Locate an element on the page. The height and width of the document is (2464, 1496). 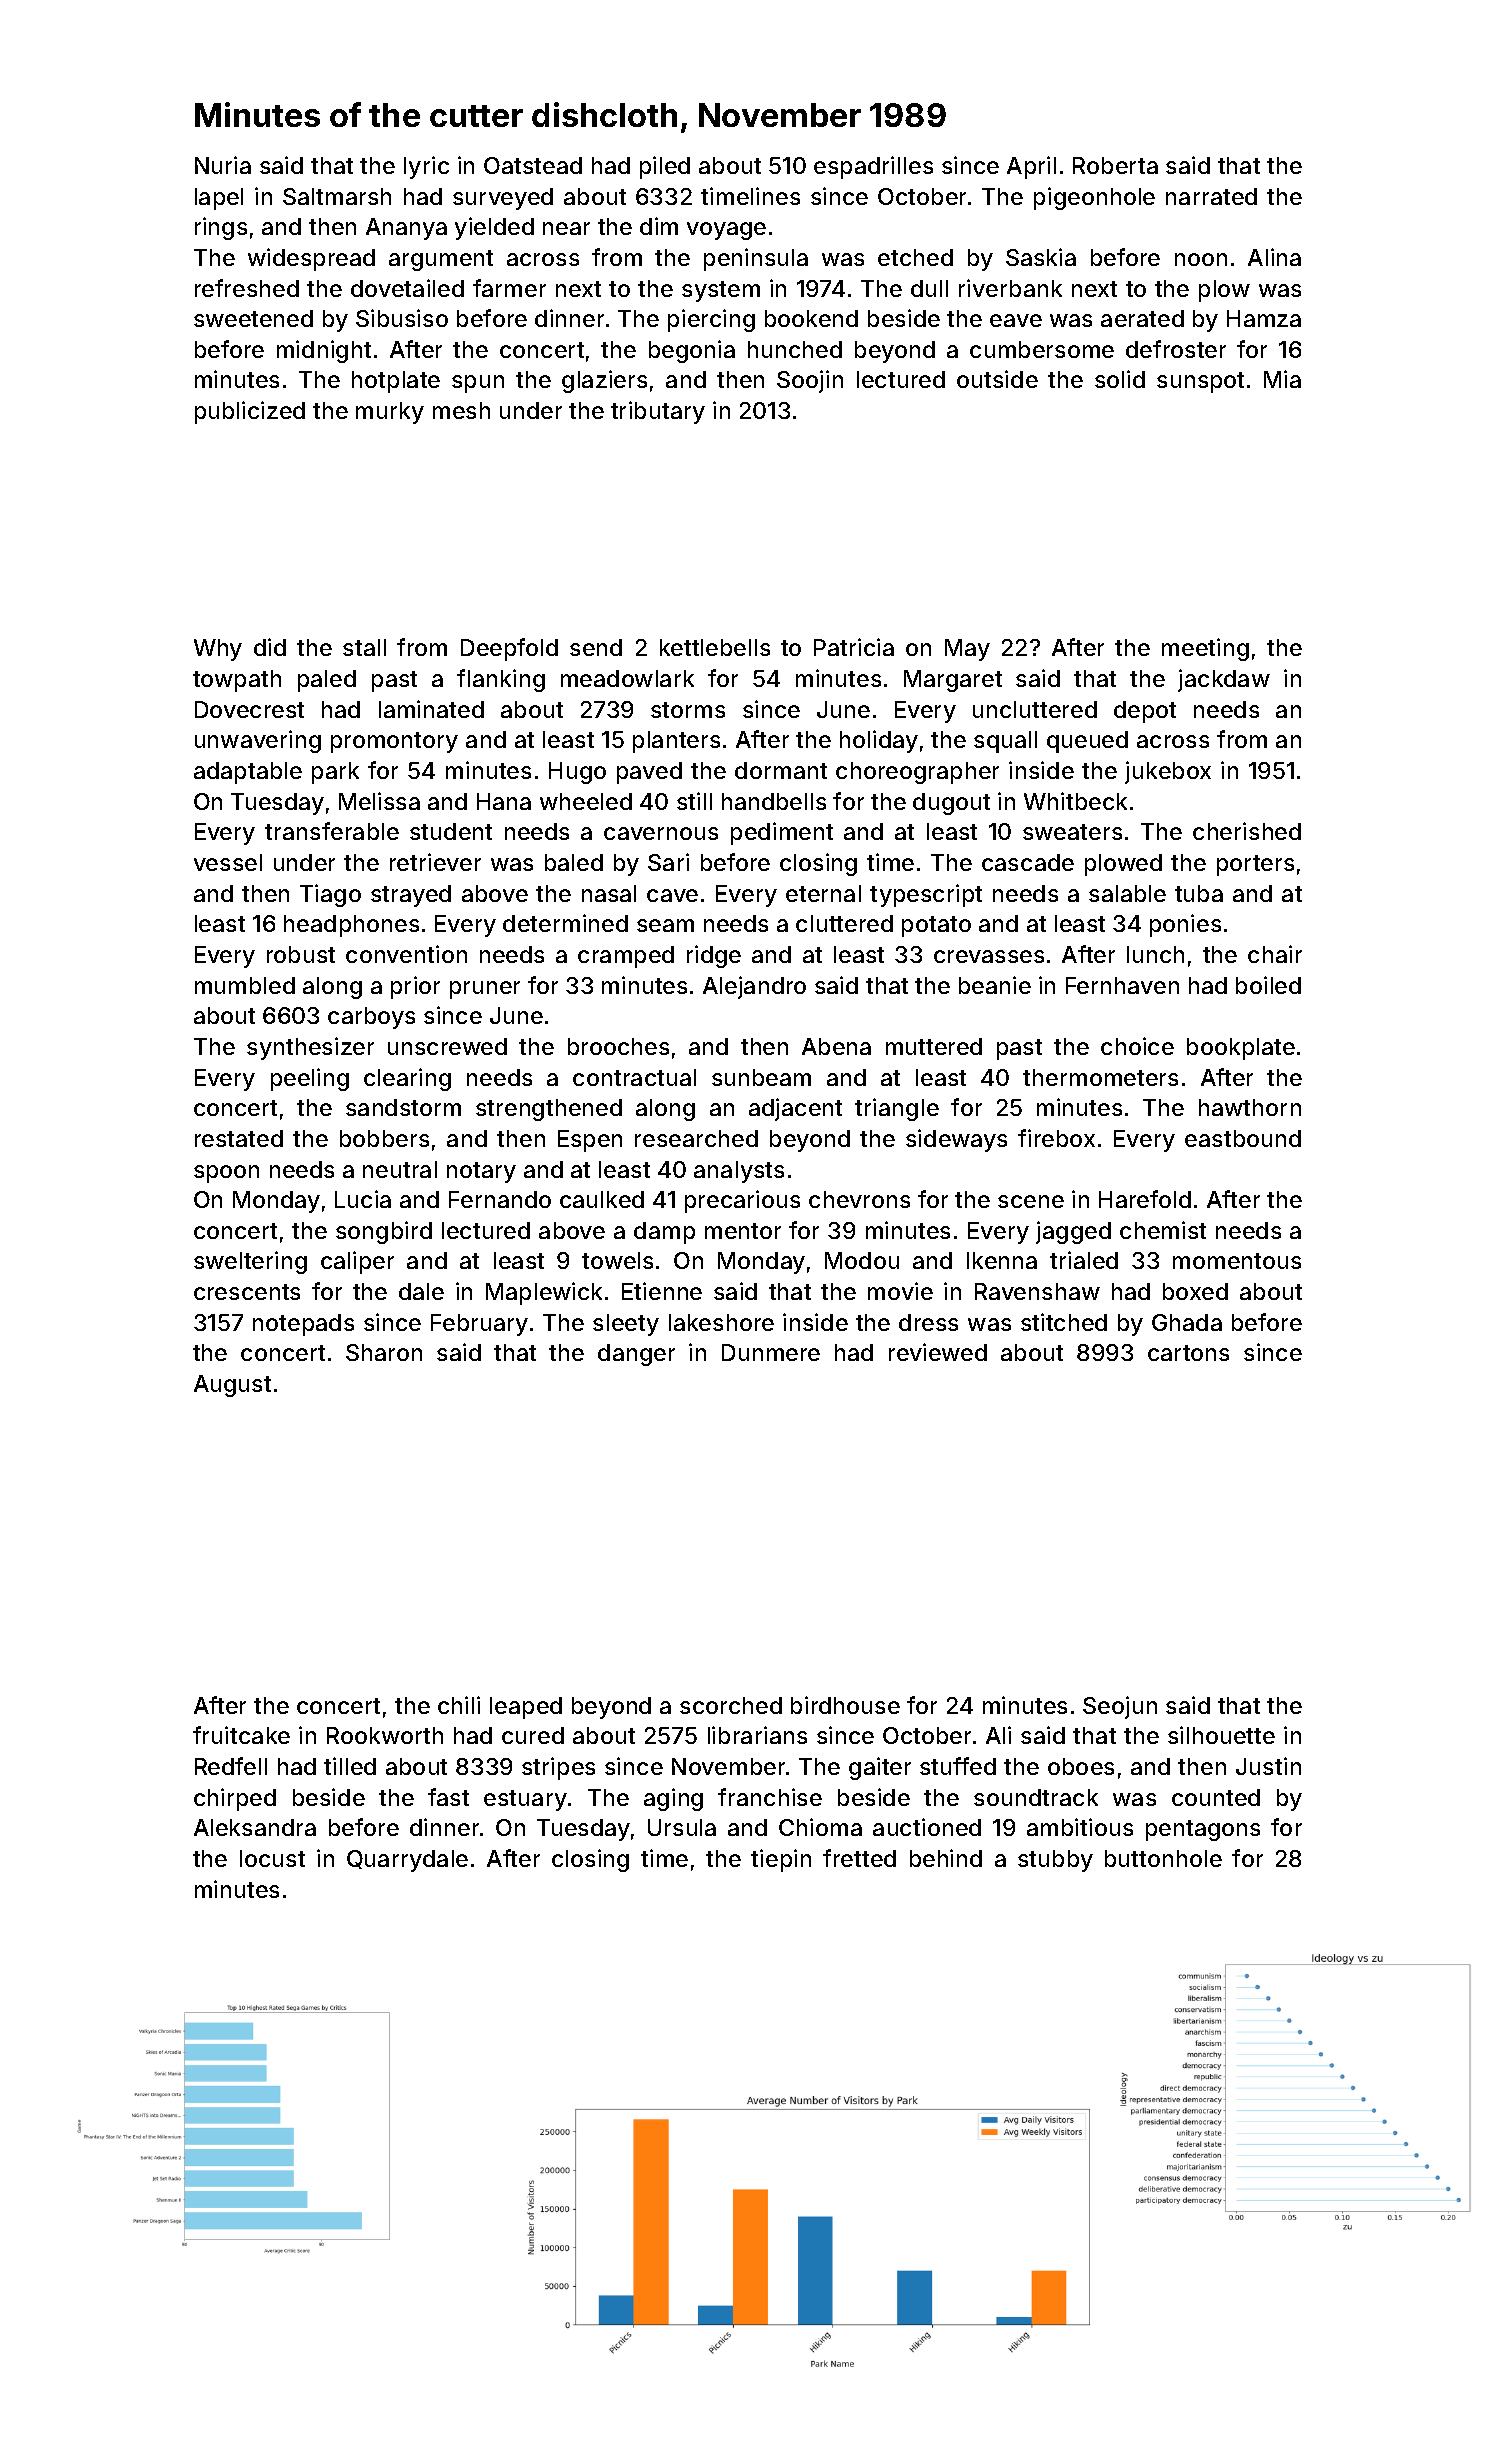
tilled is located at coordinates (350, 1766).
